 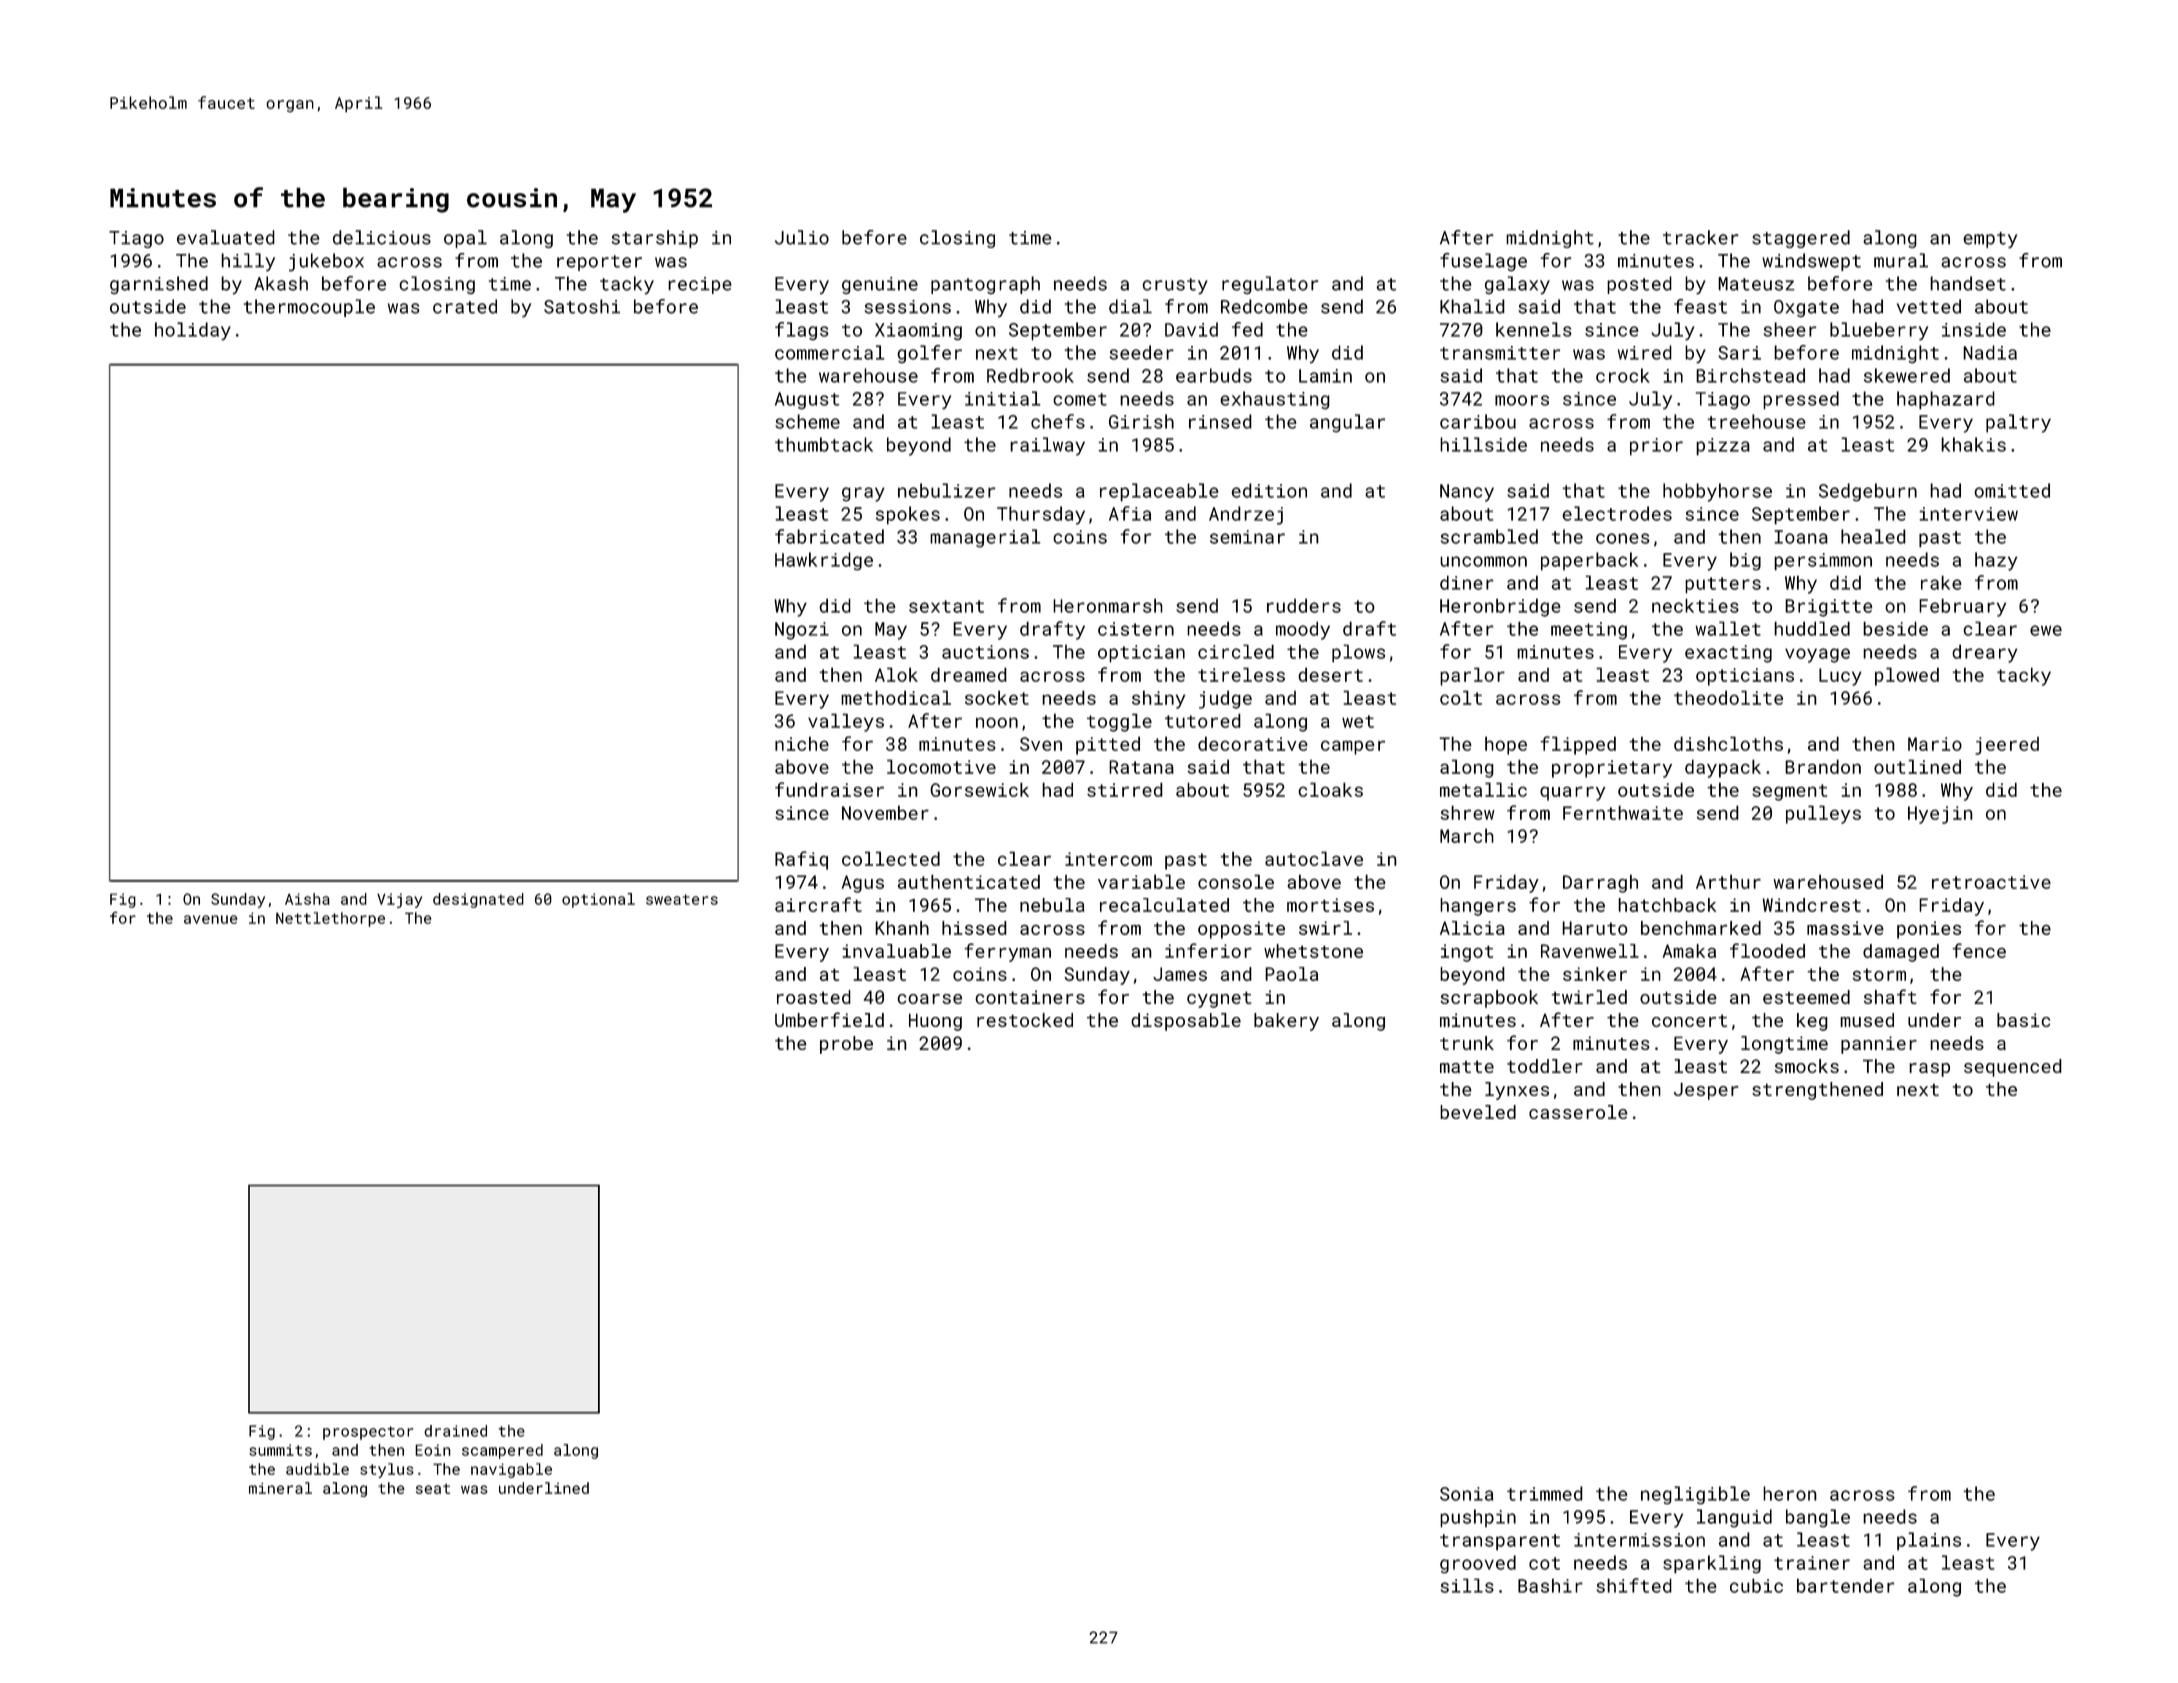 What do you see at coordinates (307, 899) in the image?
I see `Aisha` at bounding box center [307, 899].
